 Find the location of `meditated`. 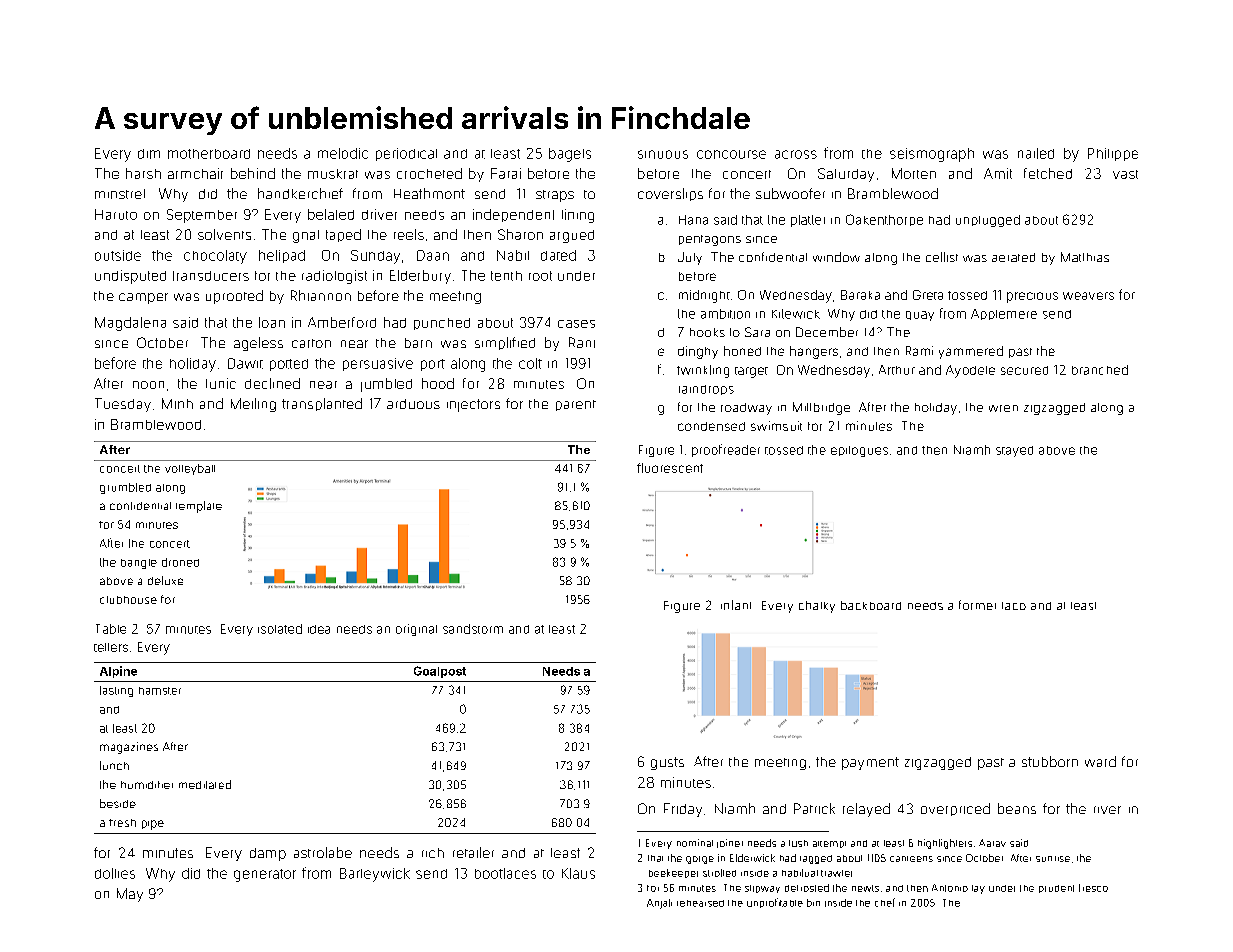

meditated is located at coordinates (205, 784).
